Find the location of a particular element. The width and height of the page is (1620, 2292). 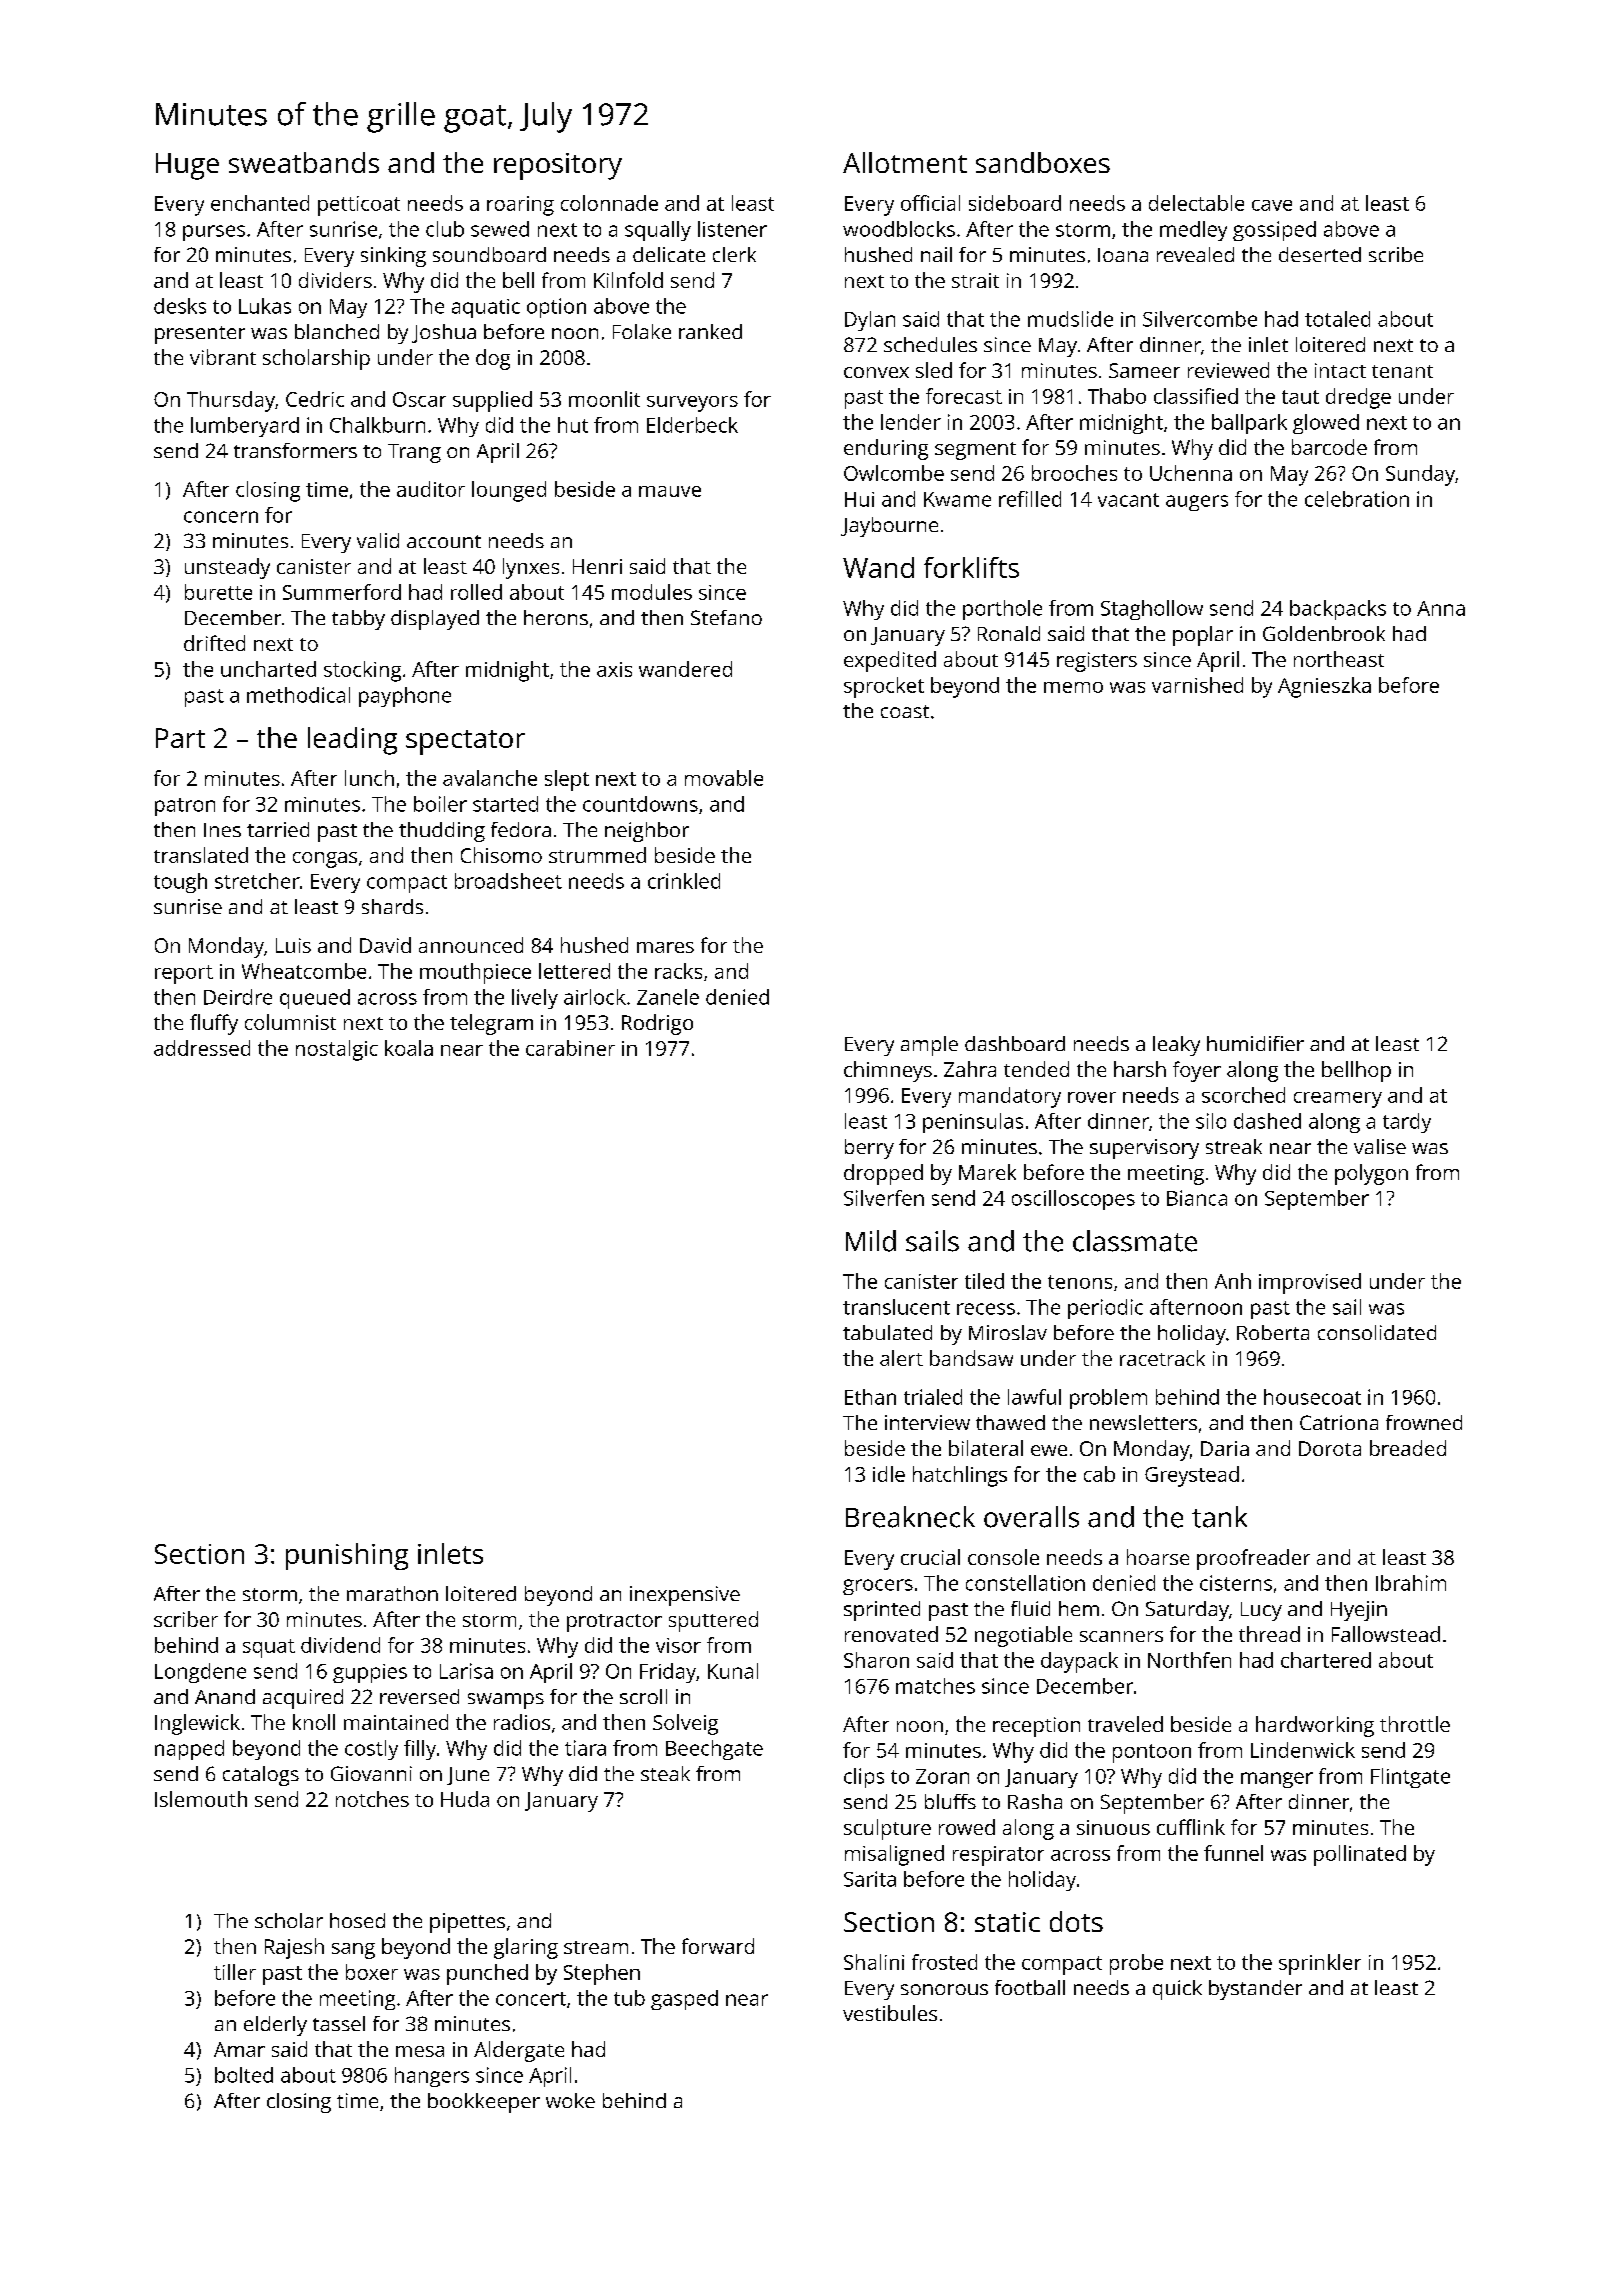

sprinkler is located at coordinates (1320, 1964).
